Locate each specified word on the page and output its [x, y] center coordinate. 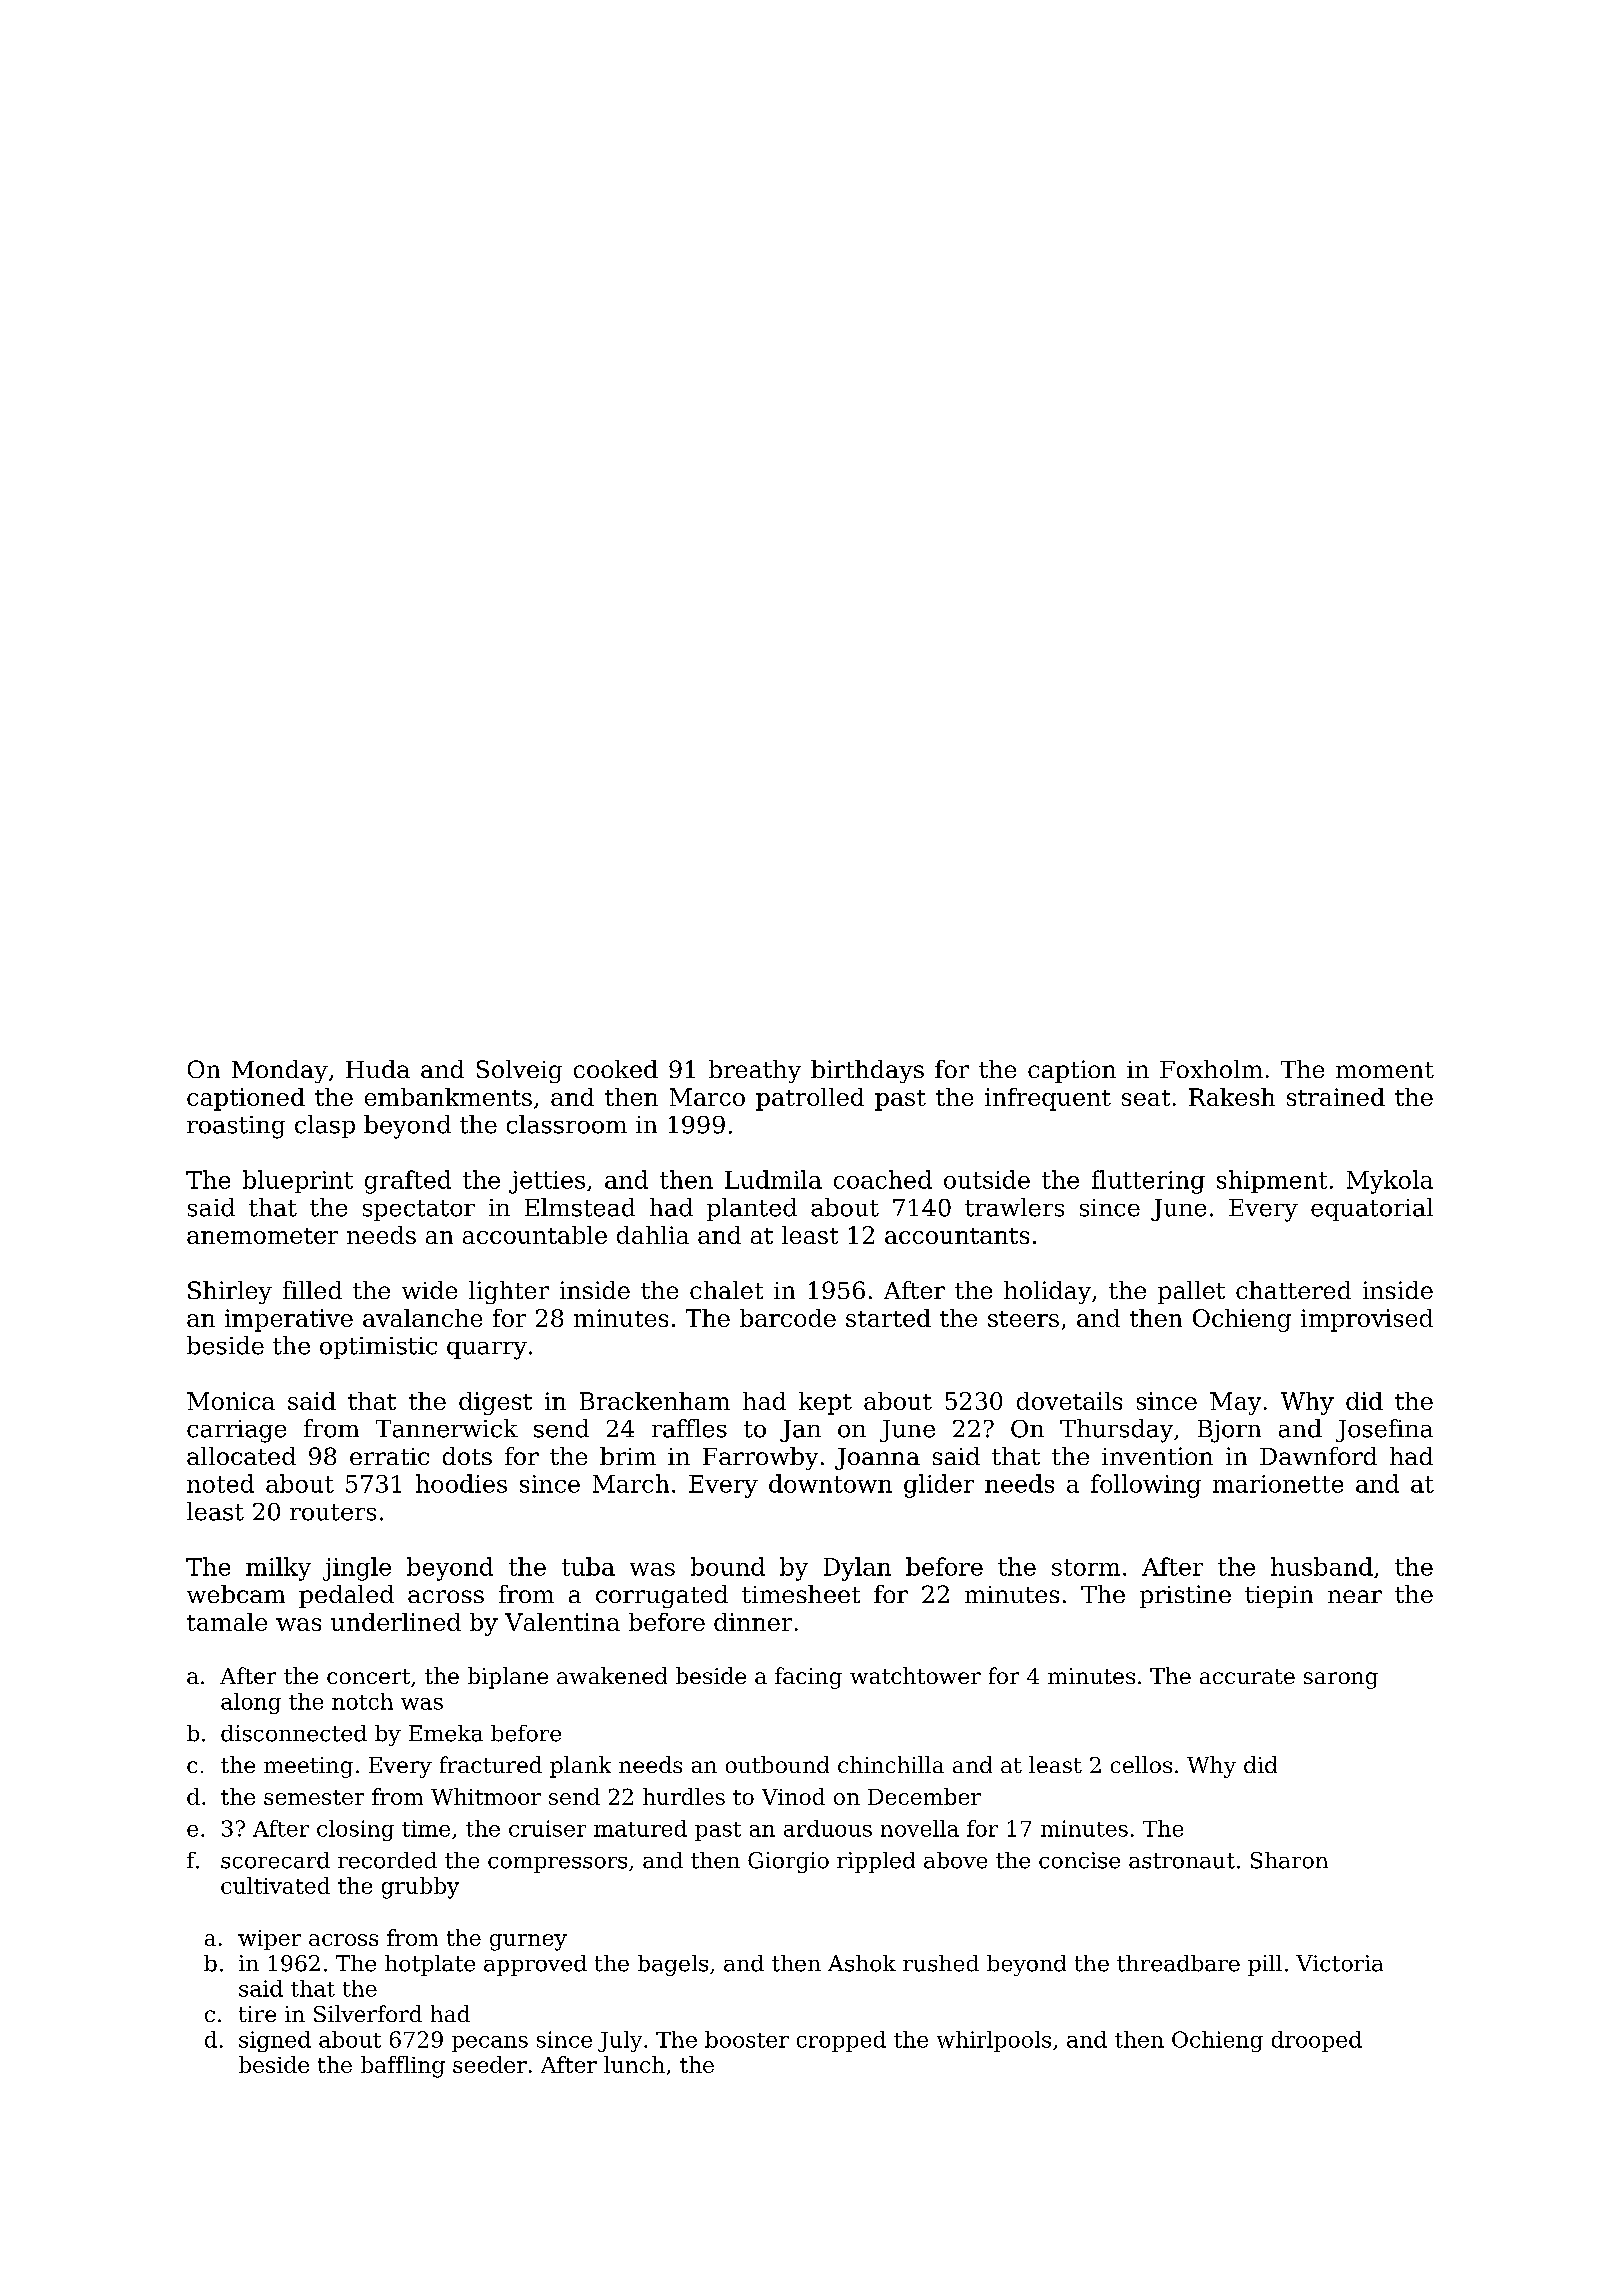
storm [1086, 1567]
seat [1146, 1098]
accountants [957, 1236]
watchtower [915, 1675]
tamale [227, 1622]
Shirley [230, 1292]
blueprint [298, 1181]
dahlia [653, 1235]
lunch [634, 2064]
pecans [490, 2044]
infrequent [1048, 1099]
